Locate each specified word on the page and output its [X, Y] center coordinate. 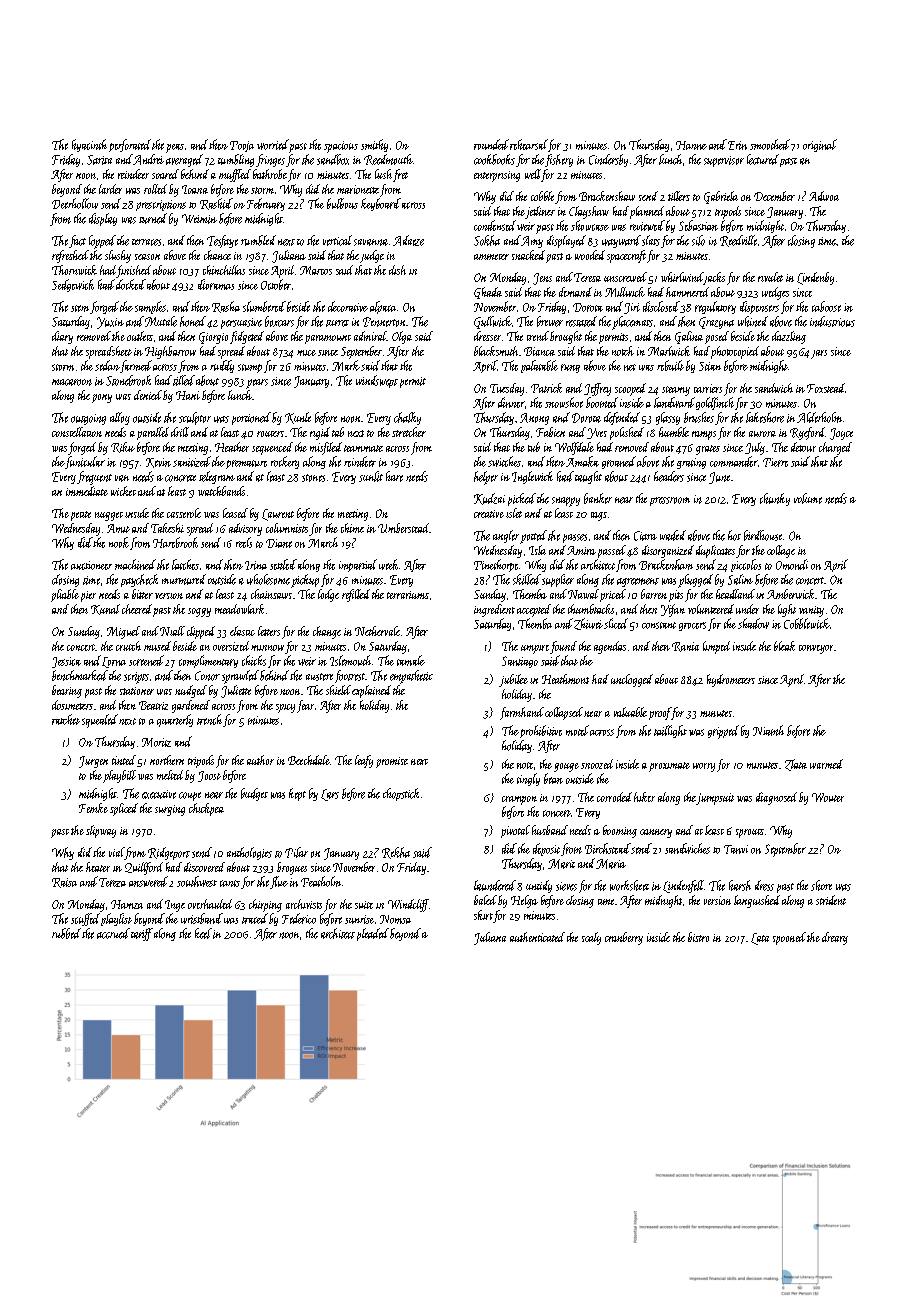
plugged [695, 581]
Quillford [144, 868]
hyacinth [89, 145]
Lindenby [815, 278]
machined [135, 564]
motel [577, 730]
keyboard [381, 204]
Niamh [768, 730]
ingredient [494, 610]
